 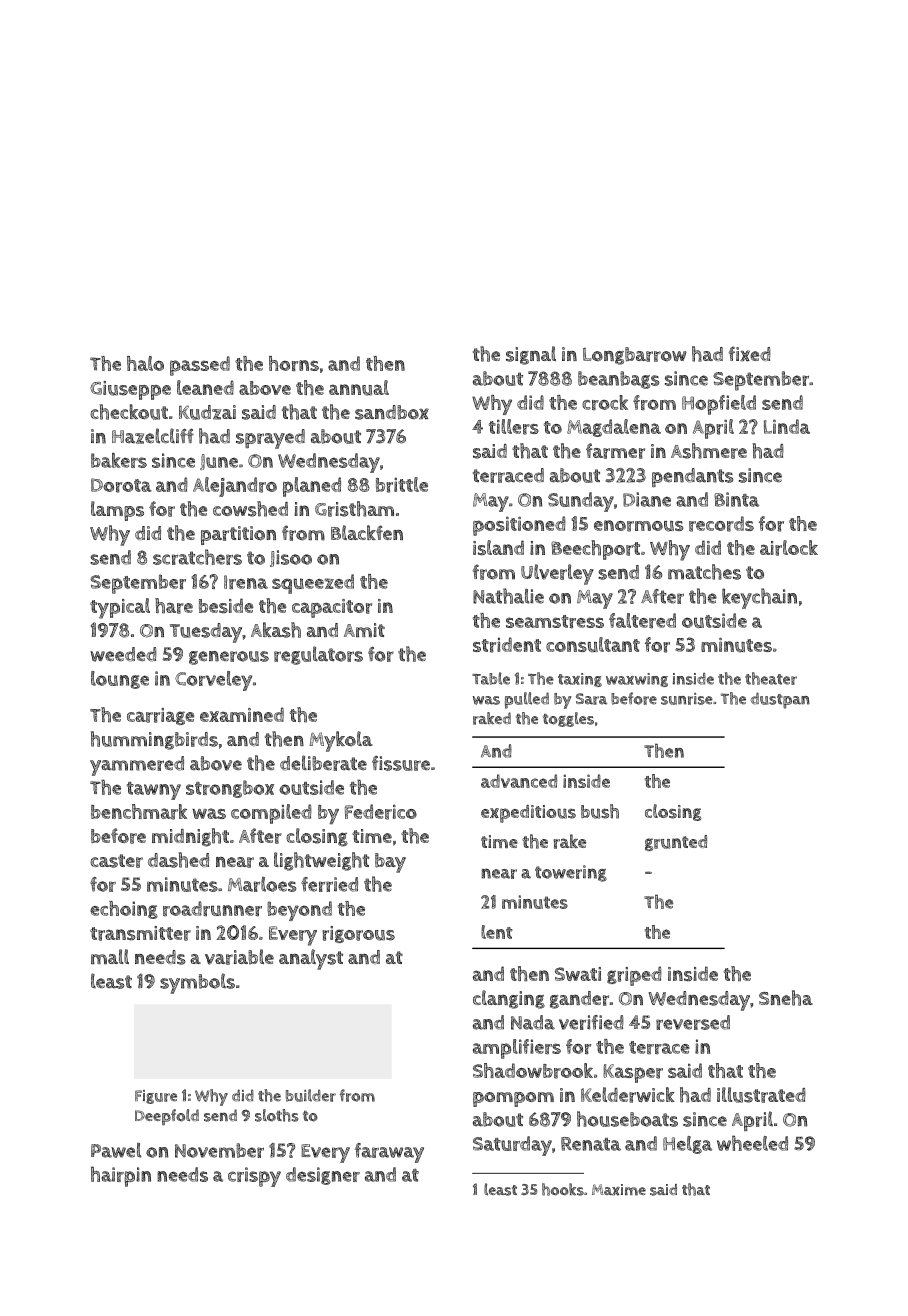 I want to click on regulators, so click(x=318, y=655).
